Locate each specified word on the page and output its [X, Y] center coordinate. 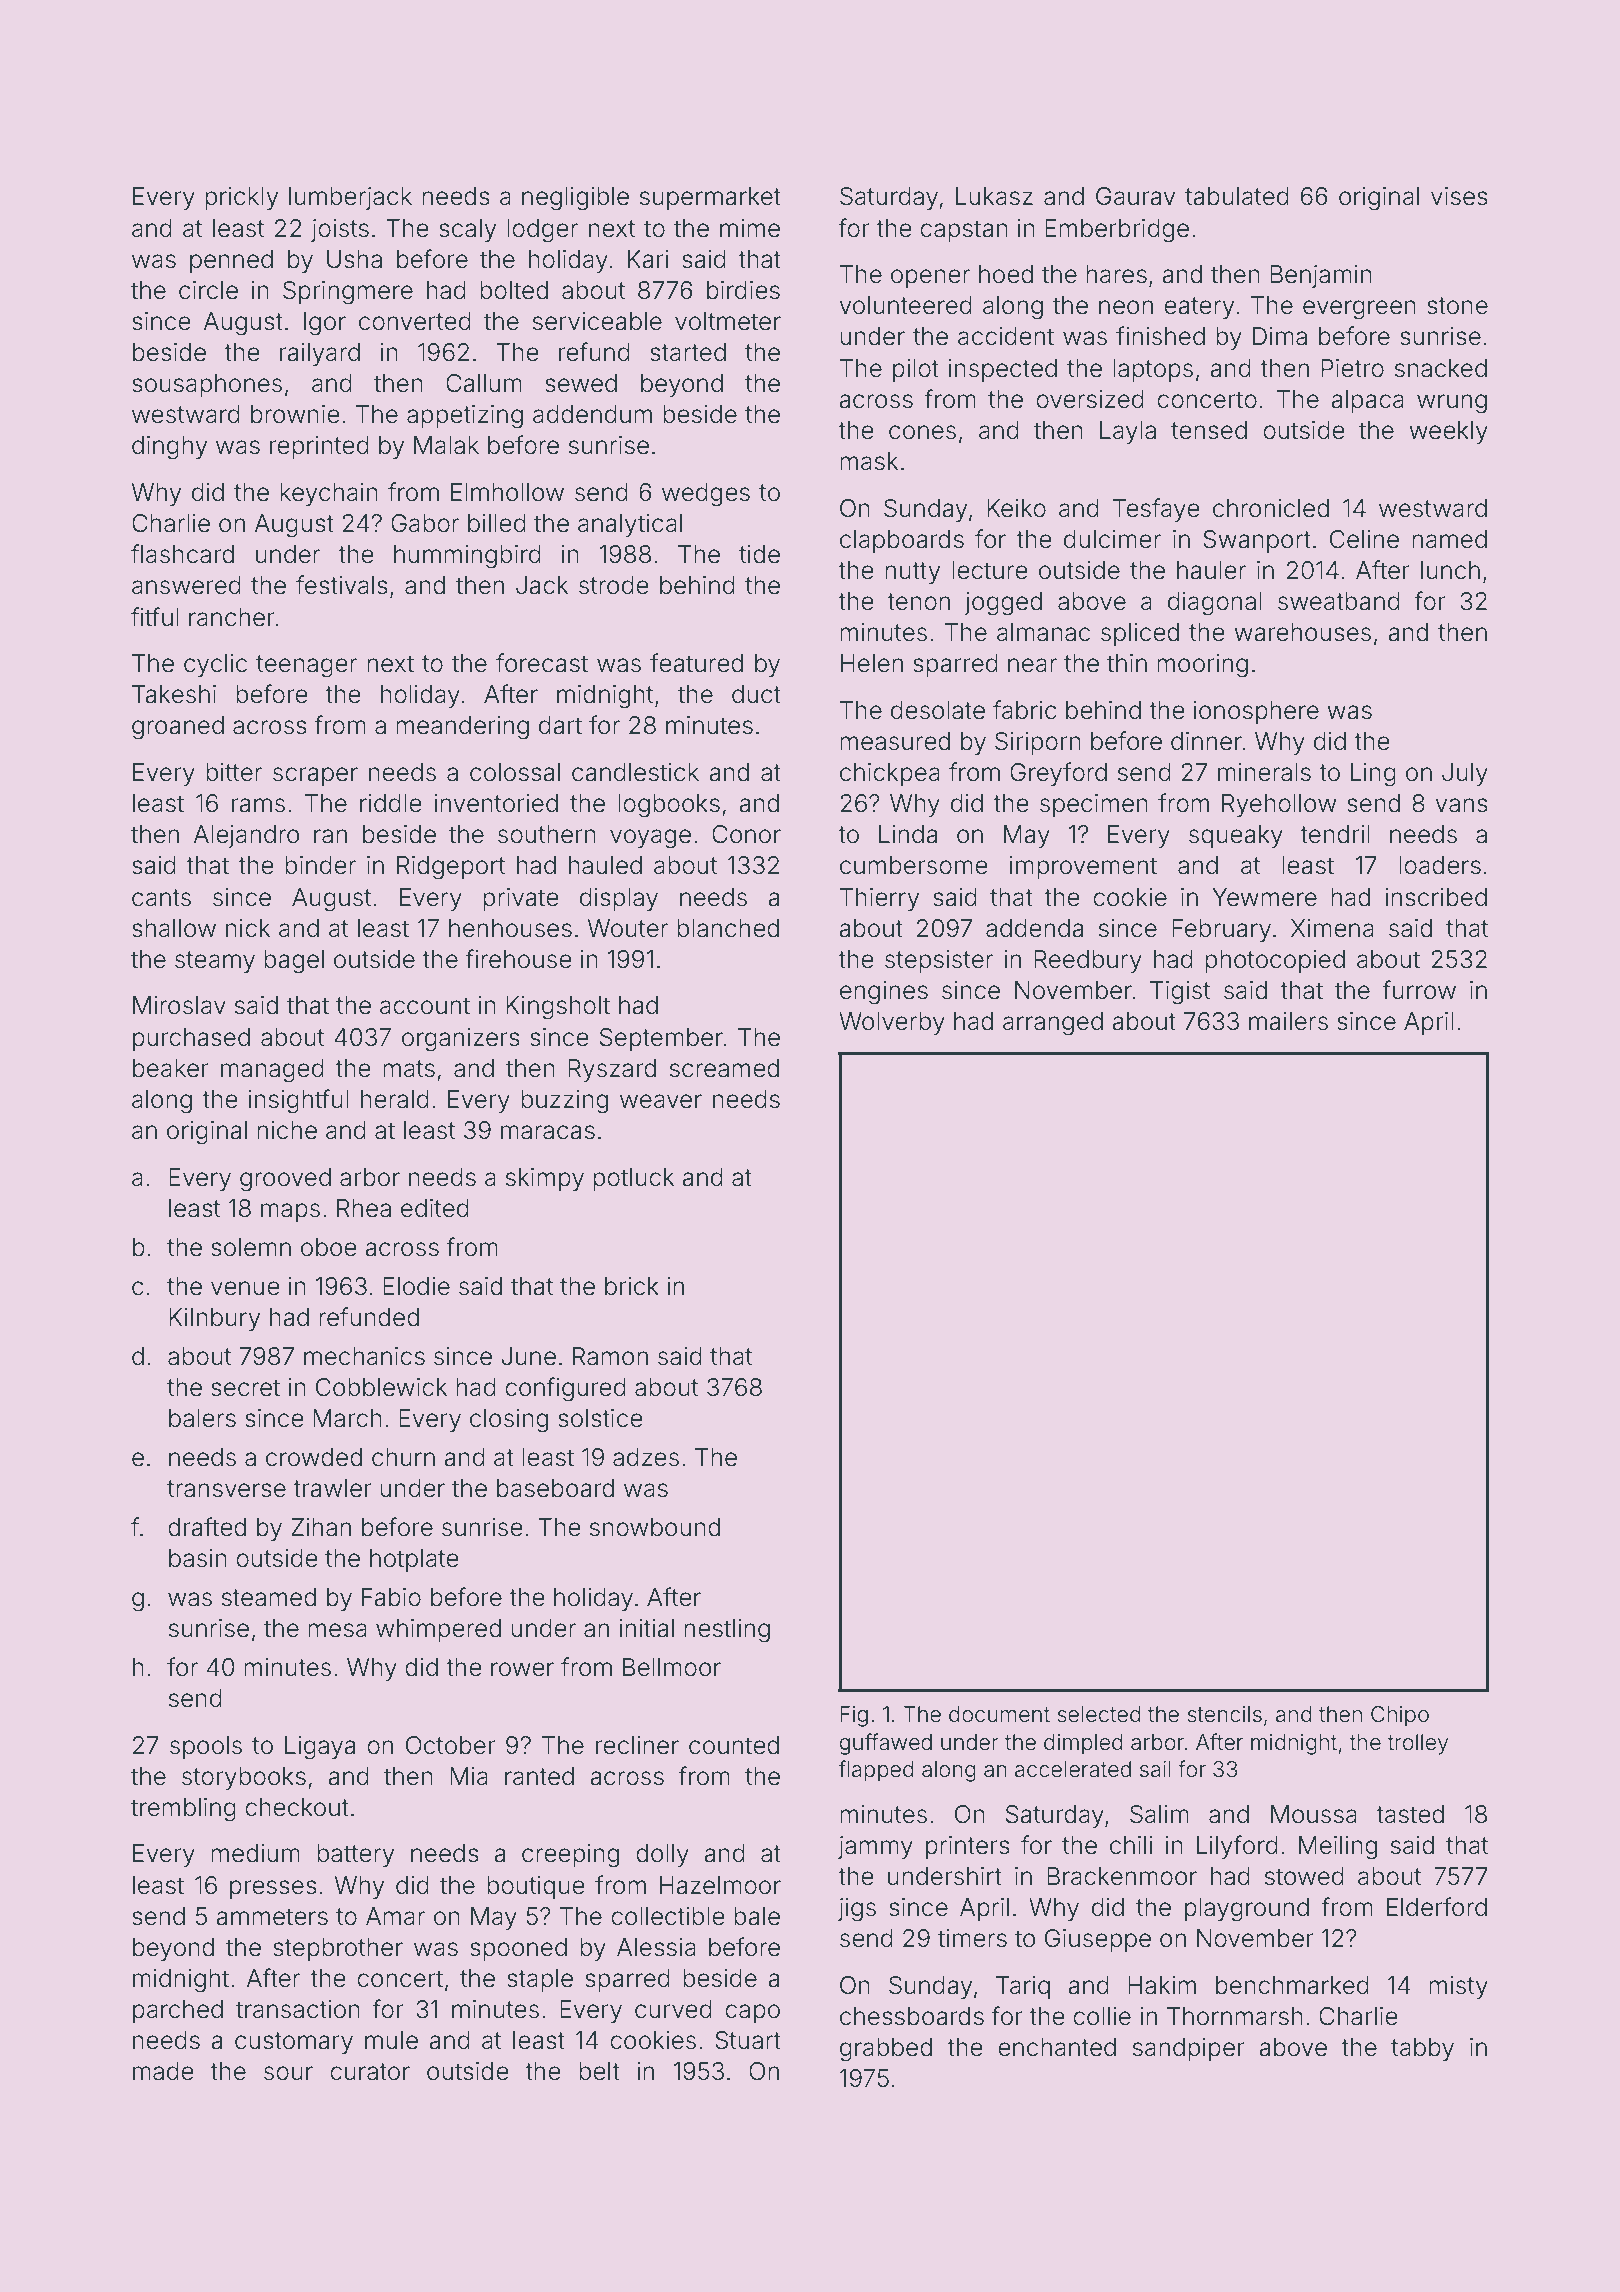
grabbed [886, 2050]
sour [288, 2073]
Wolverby [892, 1023]
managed [272, 1071]
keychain [329, 494]
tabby [1422, 2049]
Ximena [1332, 928]
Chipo [1400, 1716]
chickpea [890, 774]
